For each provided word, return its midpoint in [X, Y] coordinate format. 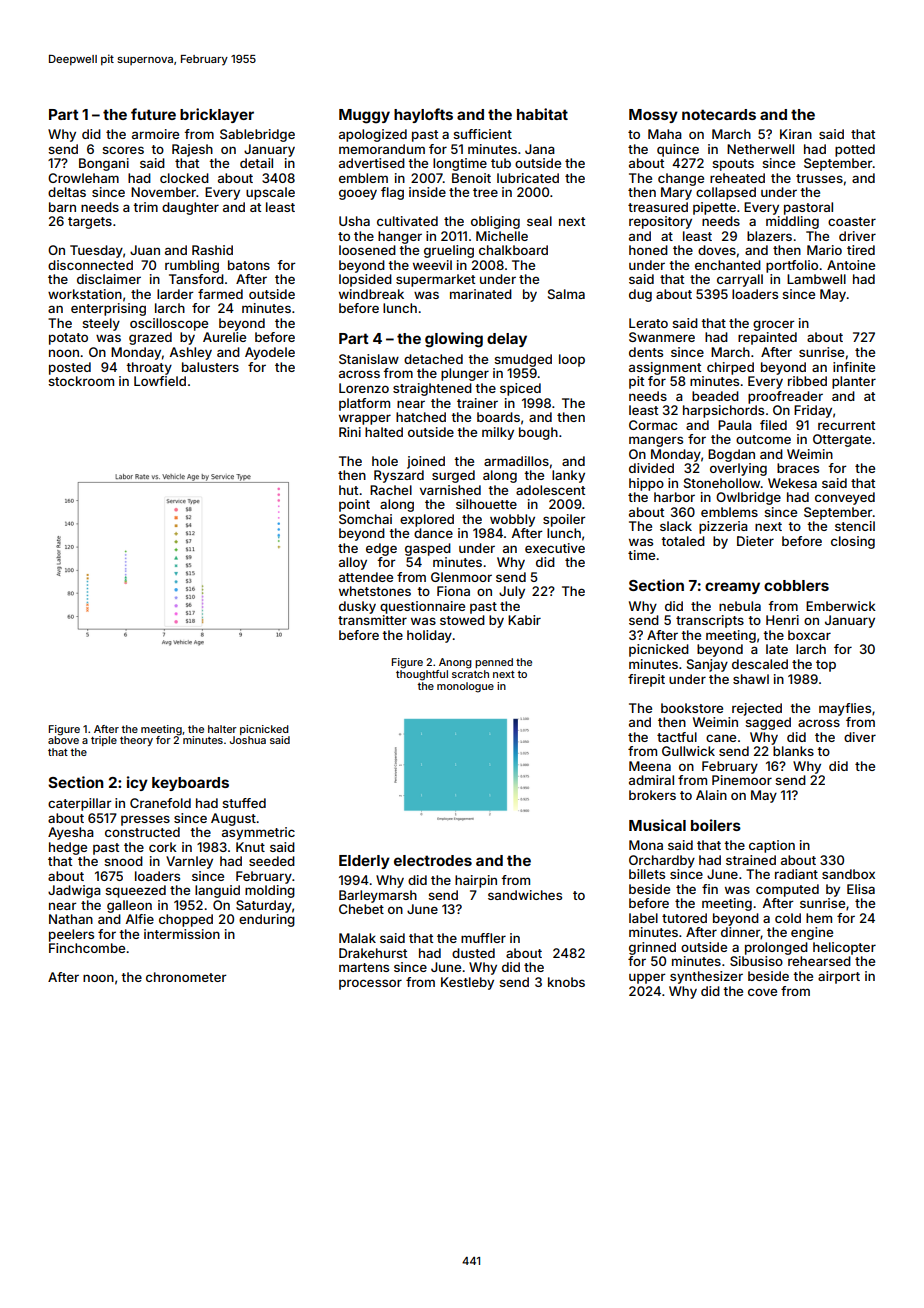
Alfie [140, 919]
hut [348, 490]
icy [137, 783]
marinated [481, 294]
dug [640, 295]
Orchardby [662, 861]
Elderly [364, 862]
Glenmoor [461, 577]
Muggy [364, 116]
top [826, 666]
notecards [719, 114]
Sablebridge [257, 135]
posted [70, 368]
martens [364, 967]
